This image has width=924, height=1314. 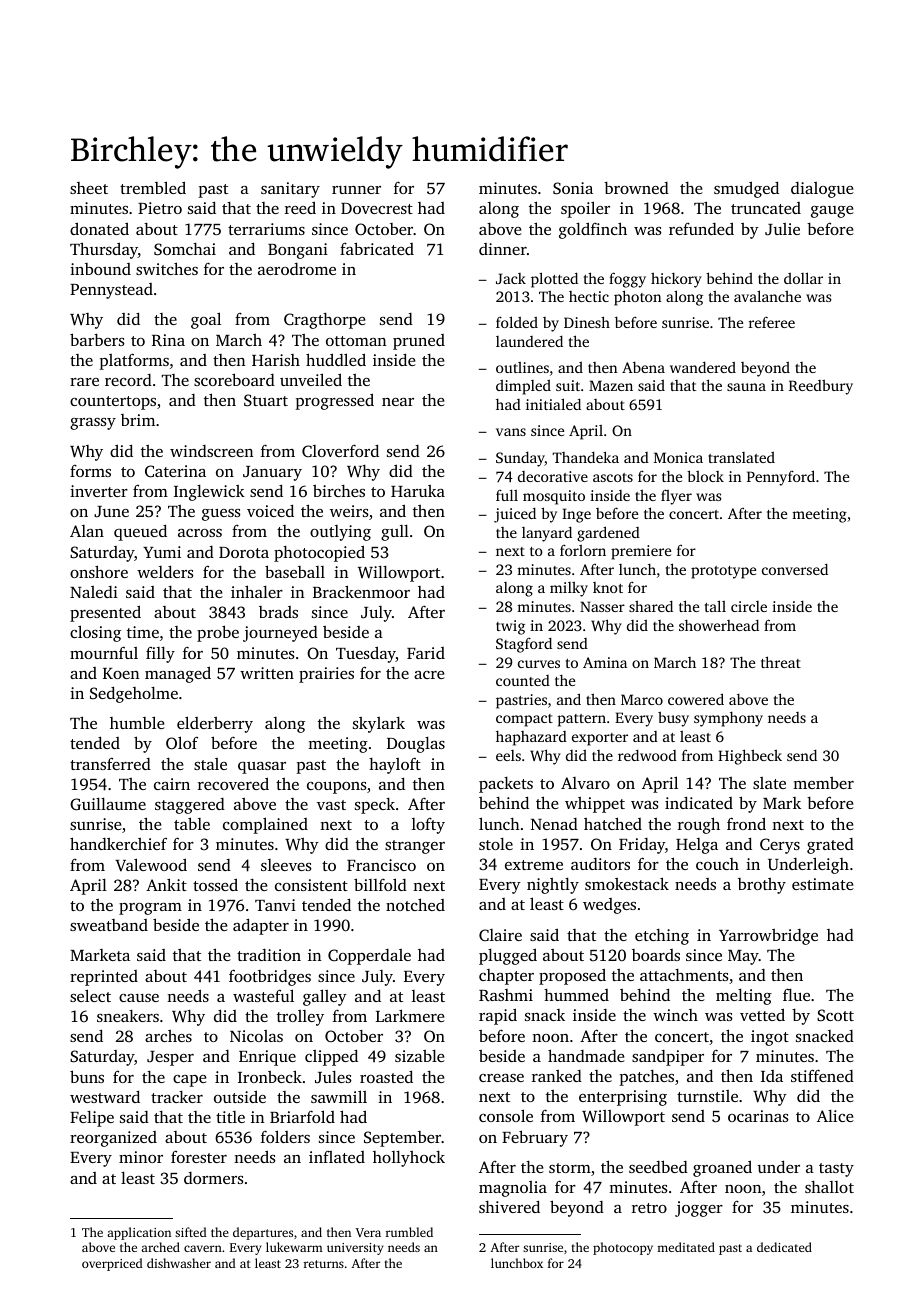 I want to click on donated, so click(x=99, y=228).
